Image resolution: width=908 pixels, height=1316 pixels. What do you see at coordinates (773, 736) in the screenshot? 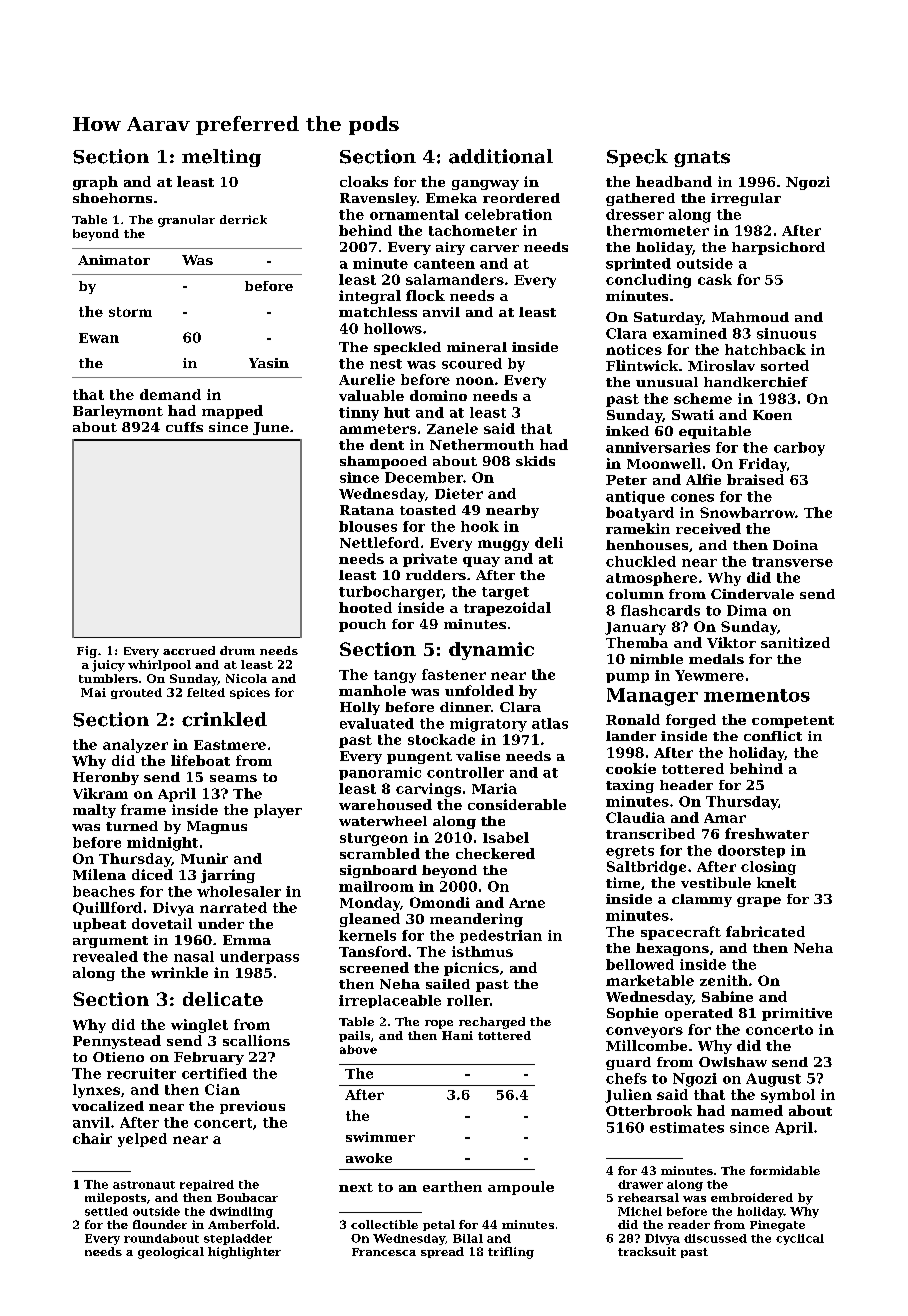
I see `conflict` at bounding box center [773, 736].
